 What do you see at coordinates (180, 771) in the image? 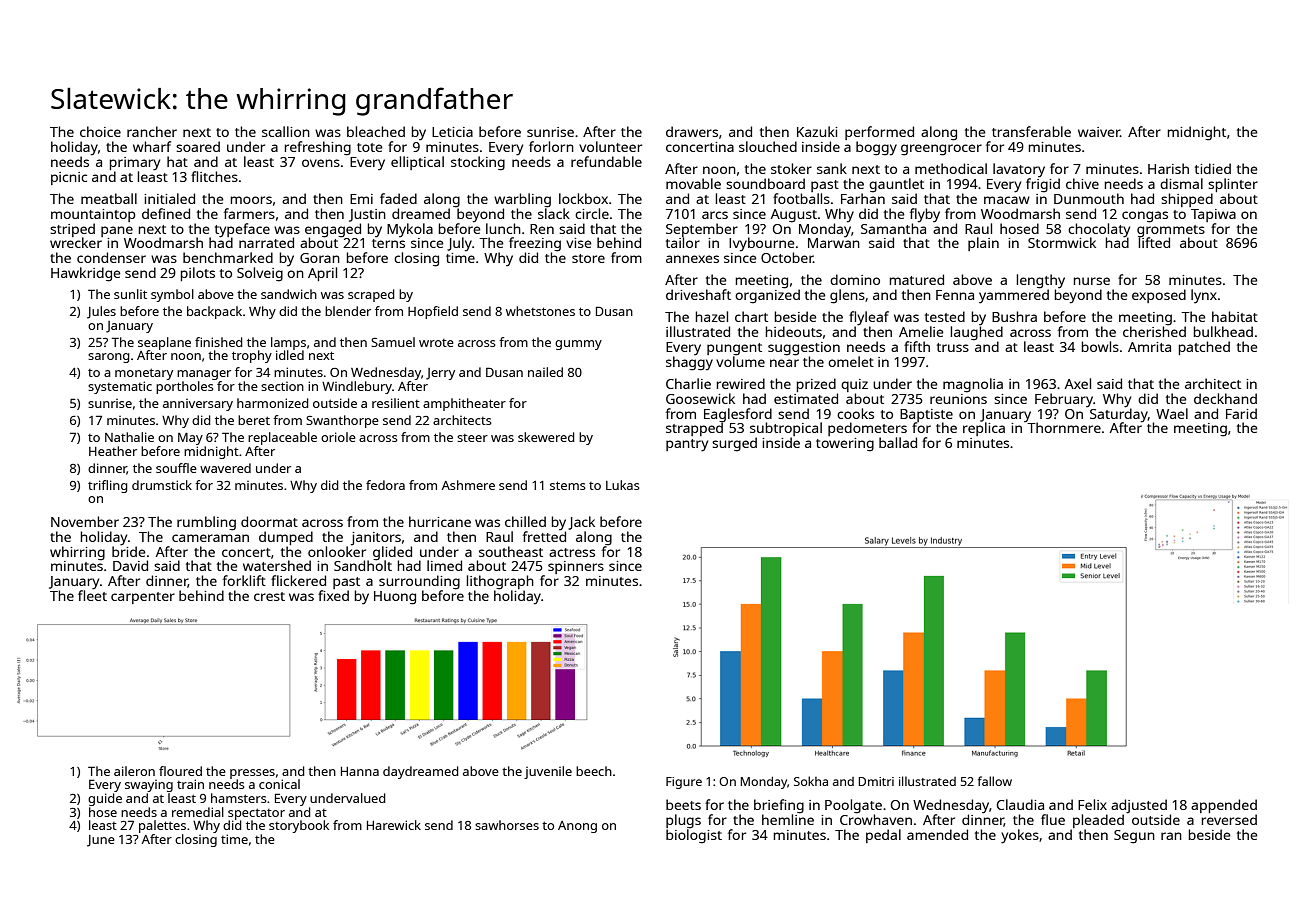
I see `floured` at bounding box center [180, 771].
